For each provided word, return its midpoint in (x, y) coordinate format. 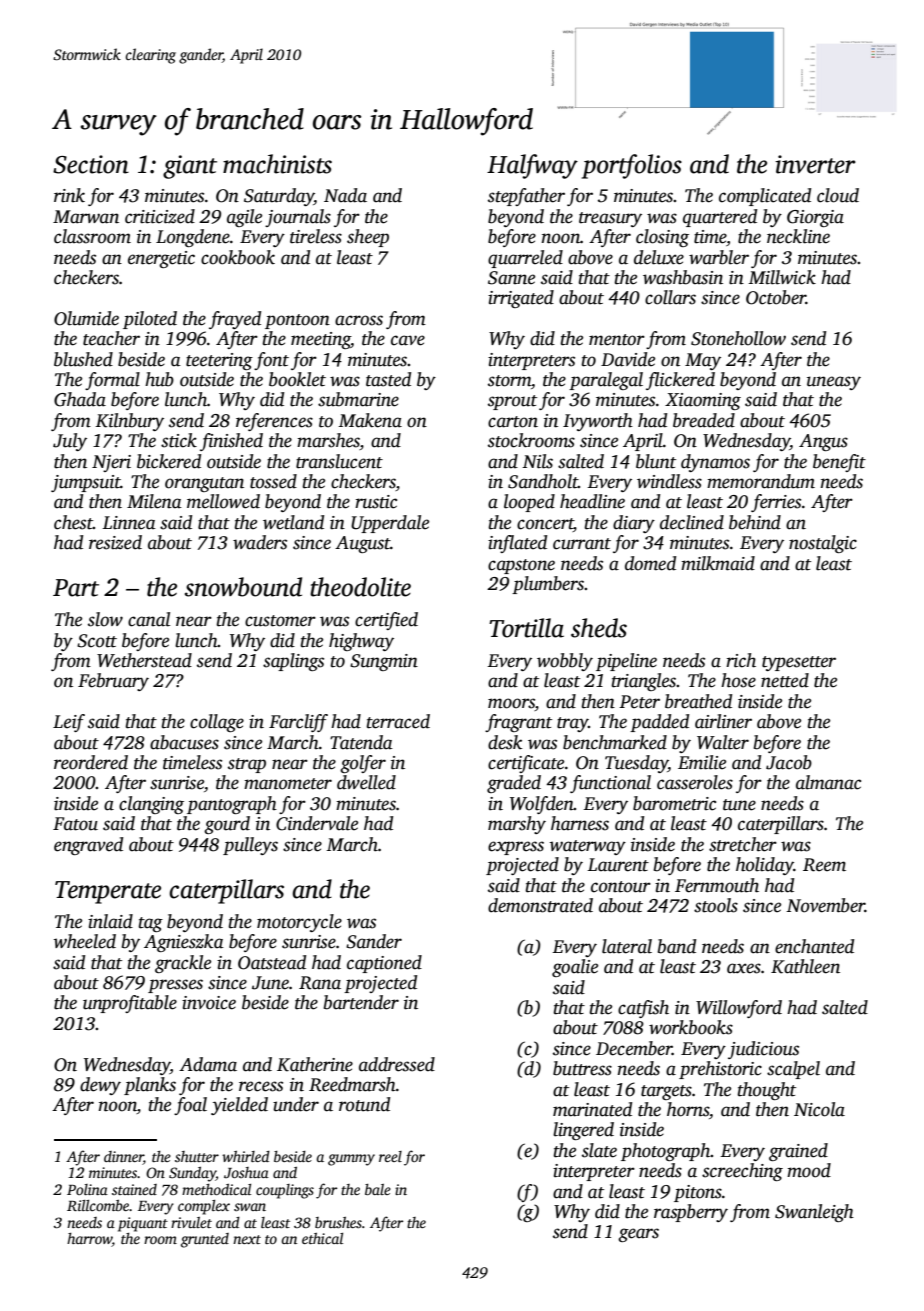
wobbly (565, 662)
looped (529, 503)
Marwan (86, 217)
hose (738, 680)
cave (408, 340)
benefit (839, 463)
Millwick (782, 277)
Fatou (75, 824)
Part (76, 588)
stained (134, 1189)
